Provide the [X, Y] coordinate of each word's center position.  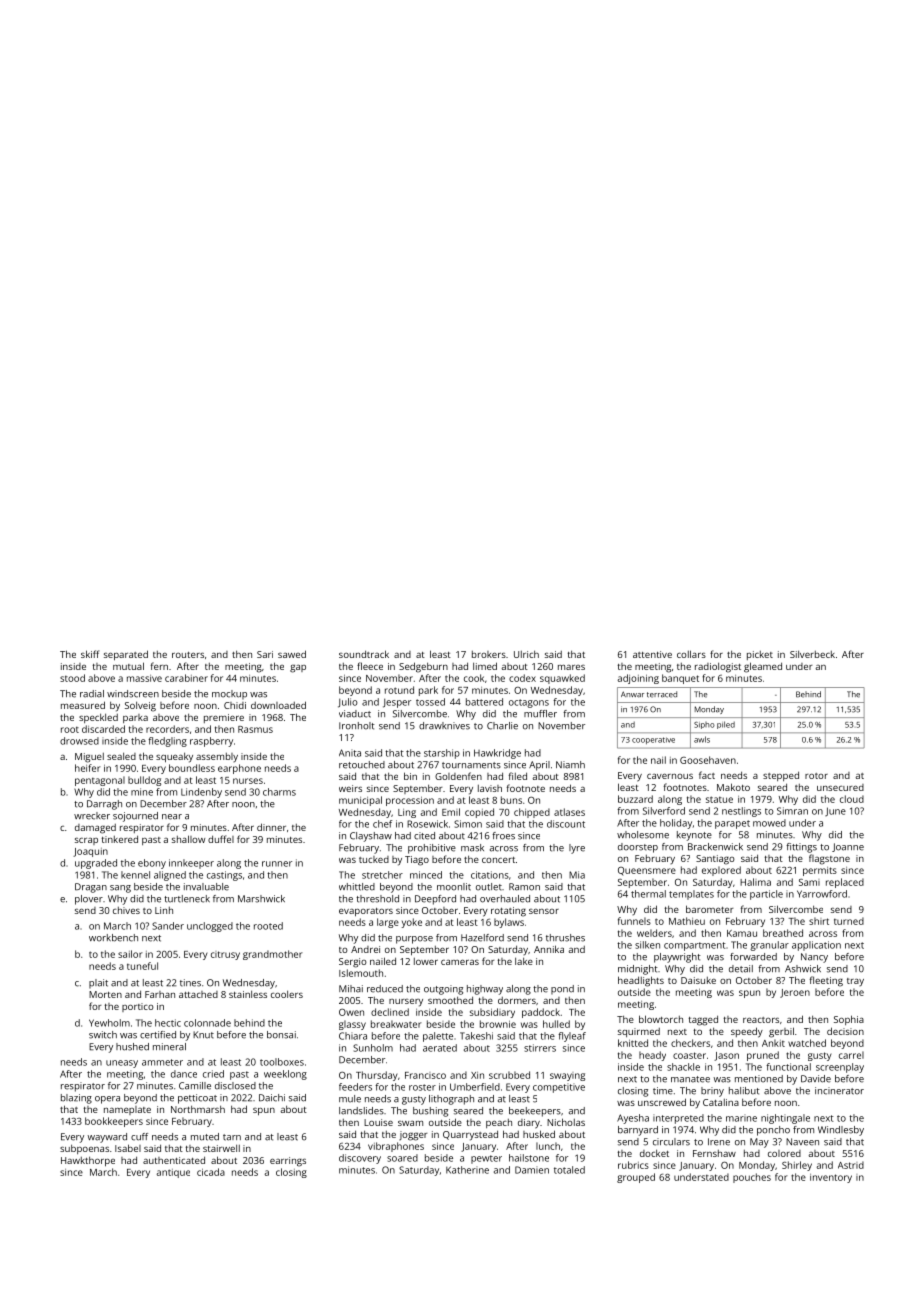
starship [442, 754]
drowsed [79, 741]
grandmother [273, 955]
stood [72, 678]
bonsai [281, 1035]
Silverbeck [812, 654]
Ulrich [526, 654]
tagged [703, 1020]
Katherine [467, 1170]
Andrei [365, 949]
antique [173, 1173]
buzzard [635, 799]
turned [849, 921]
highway [485, 990]
